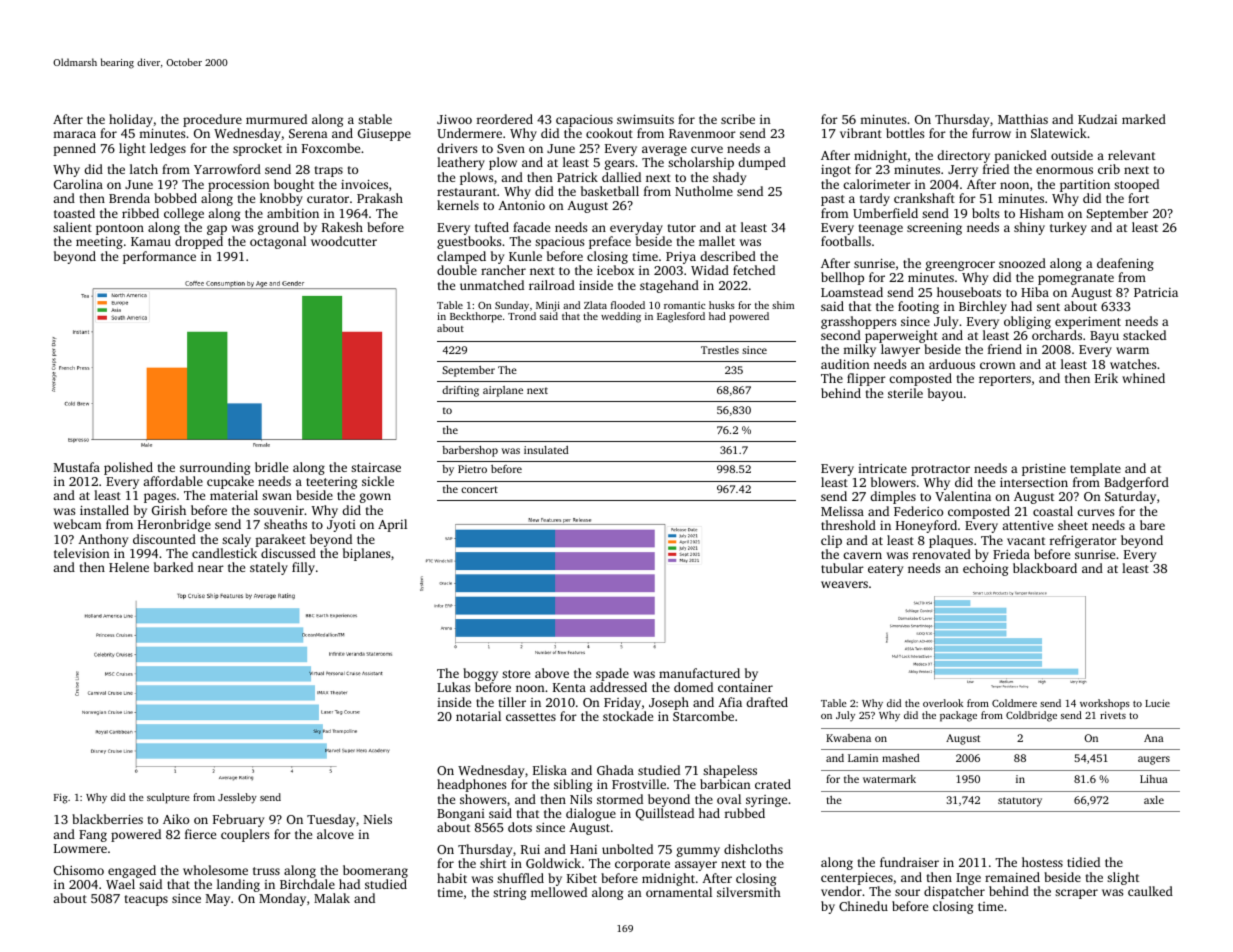 Image resolution: width=1233 pixels, height=952 pixels. I want to click on workshops, so click(1105, 704).
